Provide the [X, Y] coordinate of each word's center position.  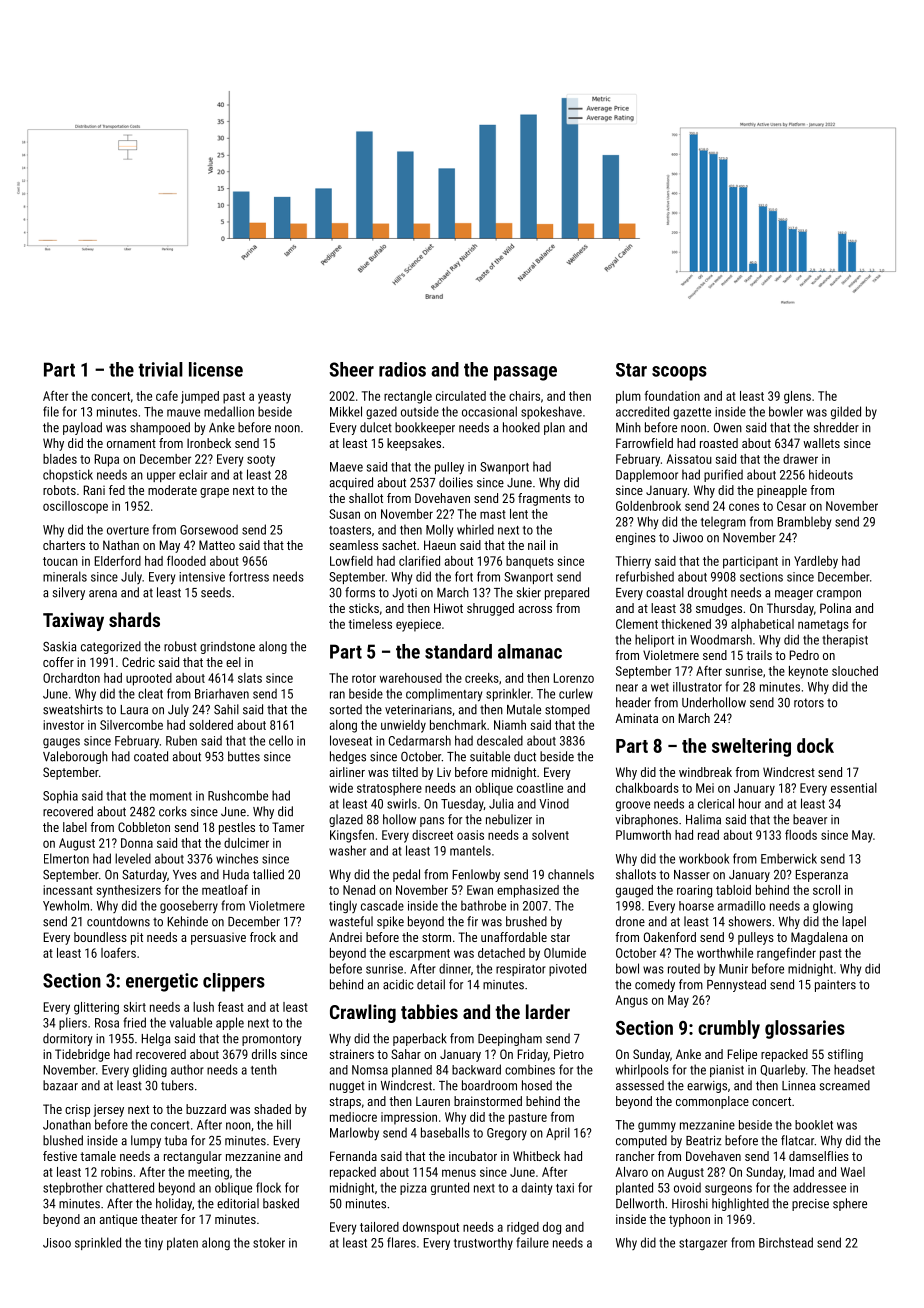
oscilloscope [75, 507]
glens [797, 397]
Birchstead [786, 1242]
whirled [475, 529]
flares [401, 1242]
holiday [174, 1204]
